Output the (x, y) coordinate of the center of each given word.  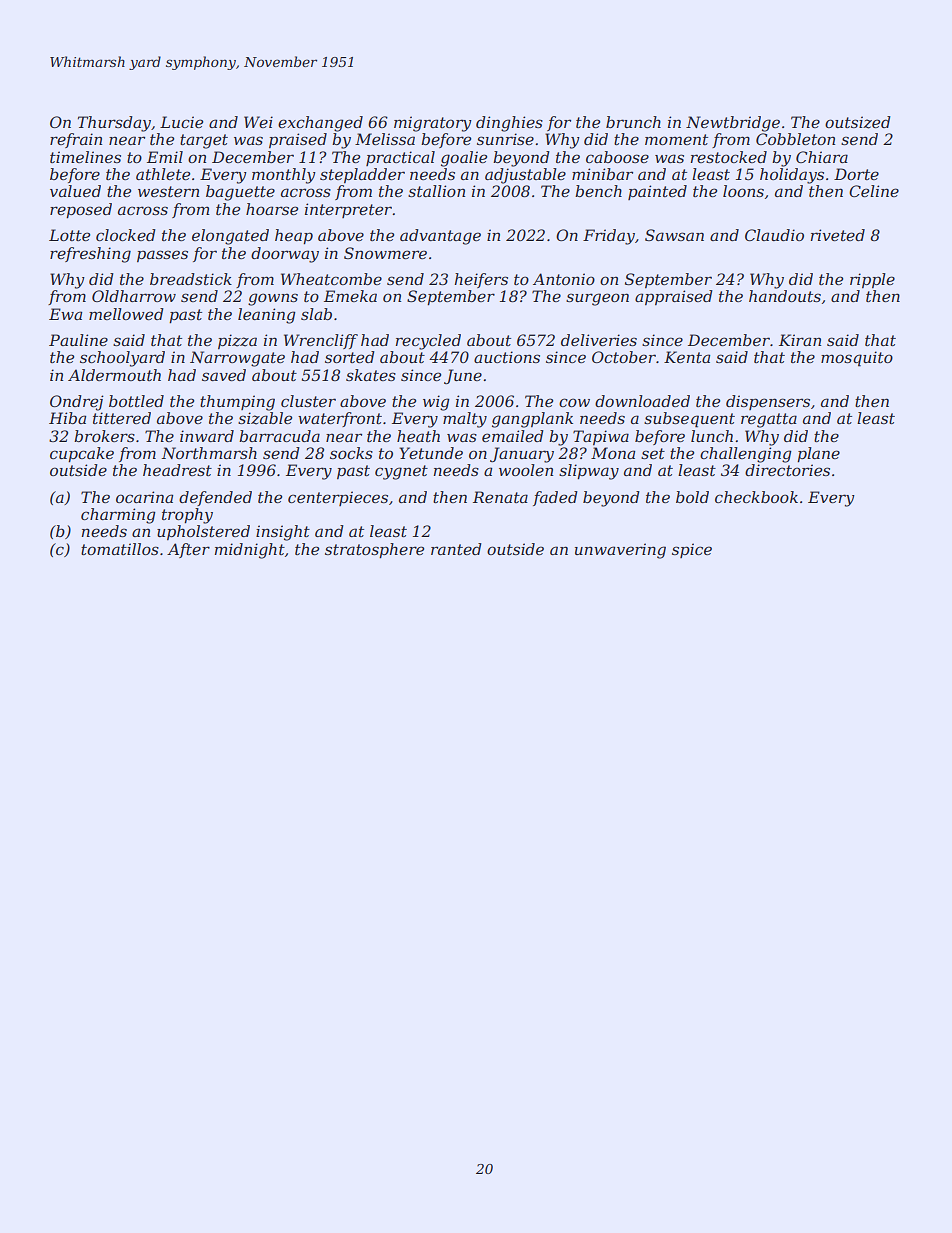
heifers (481, 280)
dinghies (509, 124)
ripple (872, 280)
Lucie (181, 122)
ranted (456, 549)
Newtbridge (733, 124)
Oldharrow (134, 296)
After (188, 550)
